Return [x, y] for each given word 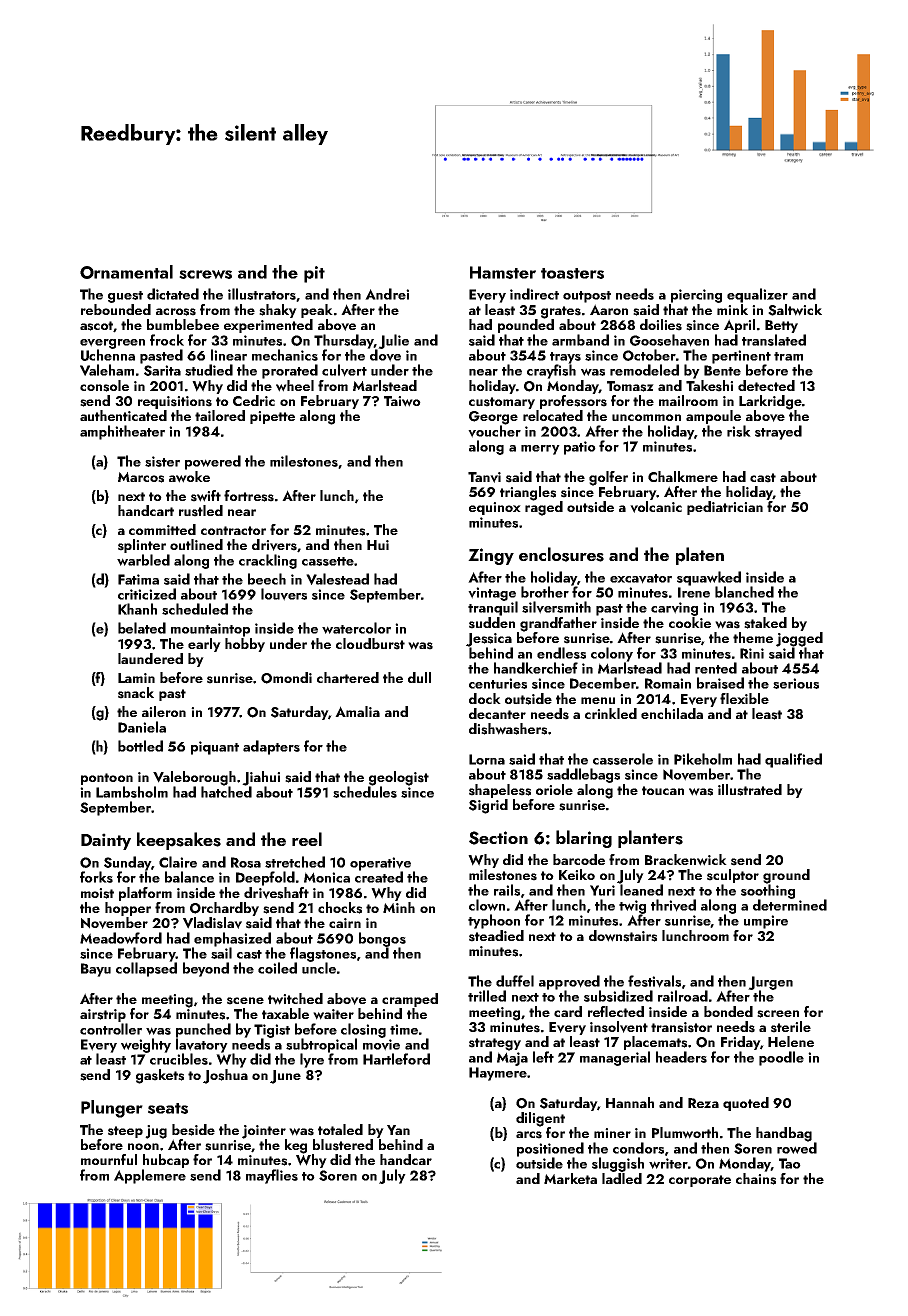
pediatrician [725, 508]
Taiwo [402, 401]
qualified [793, 760]
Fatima [138, 579]
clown [487, 905]
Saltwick [795, 310]
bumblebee [183, 324]
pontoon [107, 779]
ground [786, 876]
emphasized [232, 939]
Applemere [150, 1176]
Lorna [487, 759]
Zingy [491, 556]
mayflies [272, 1176]
